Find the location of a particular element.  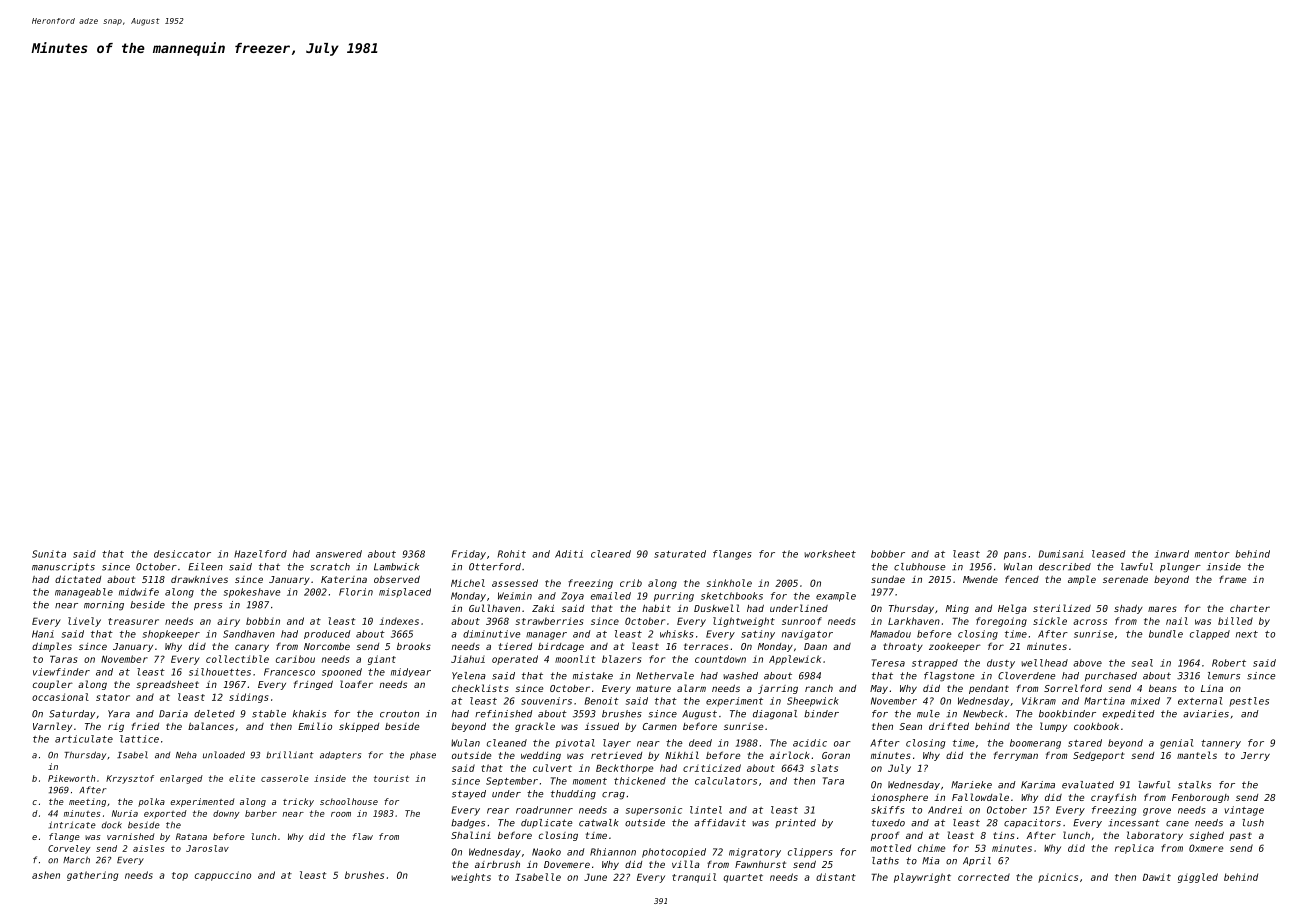

ferryman is located at coordinates (1016, 756).
